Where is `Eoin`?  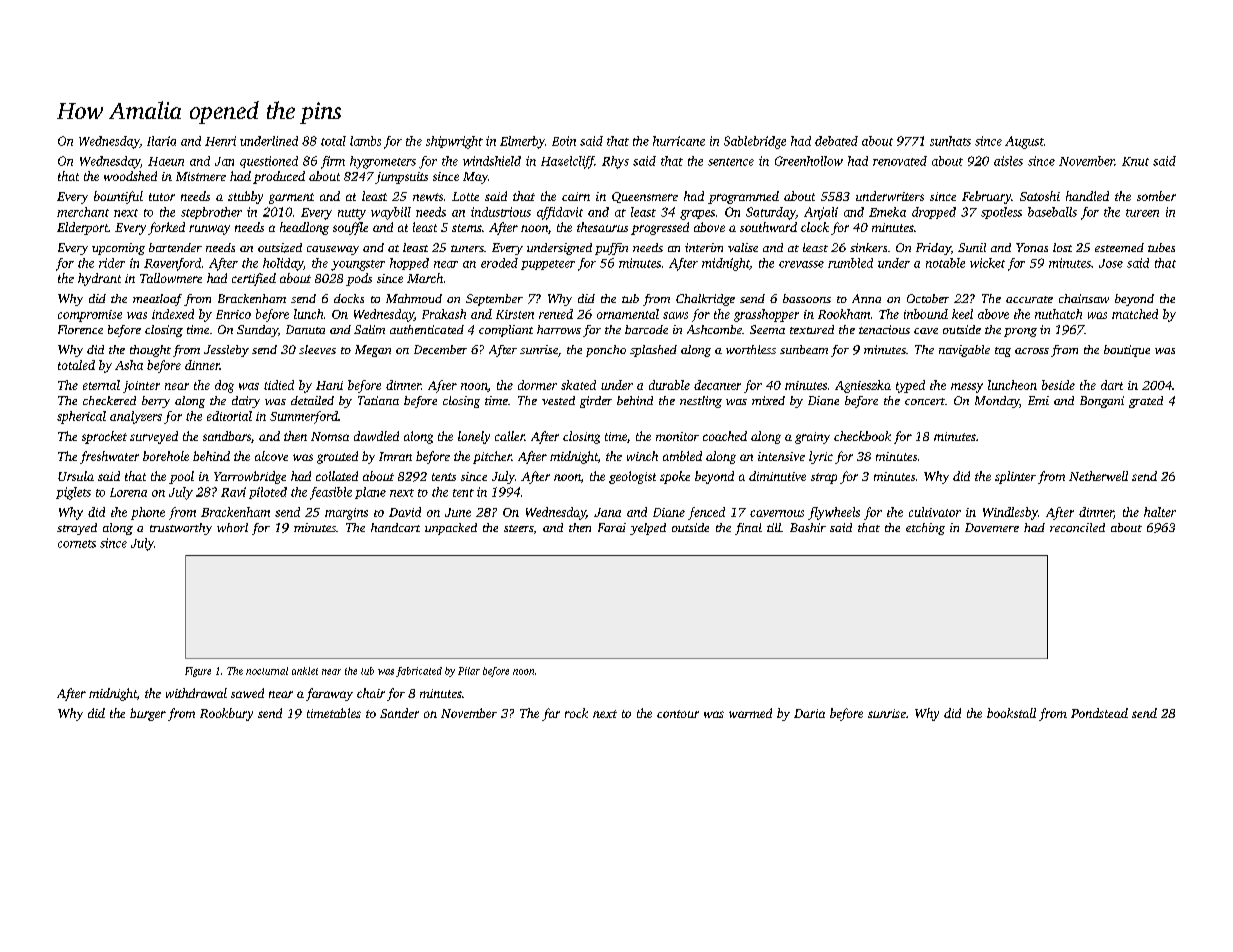
Eoin is located at coordinates (564, 141).
